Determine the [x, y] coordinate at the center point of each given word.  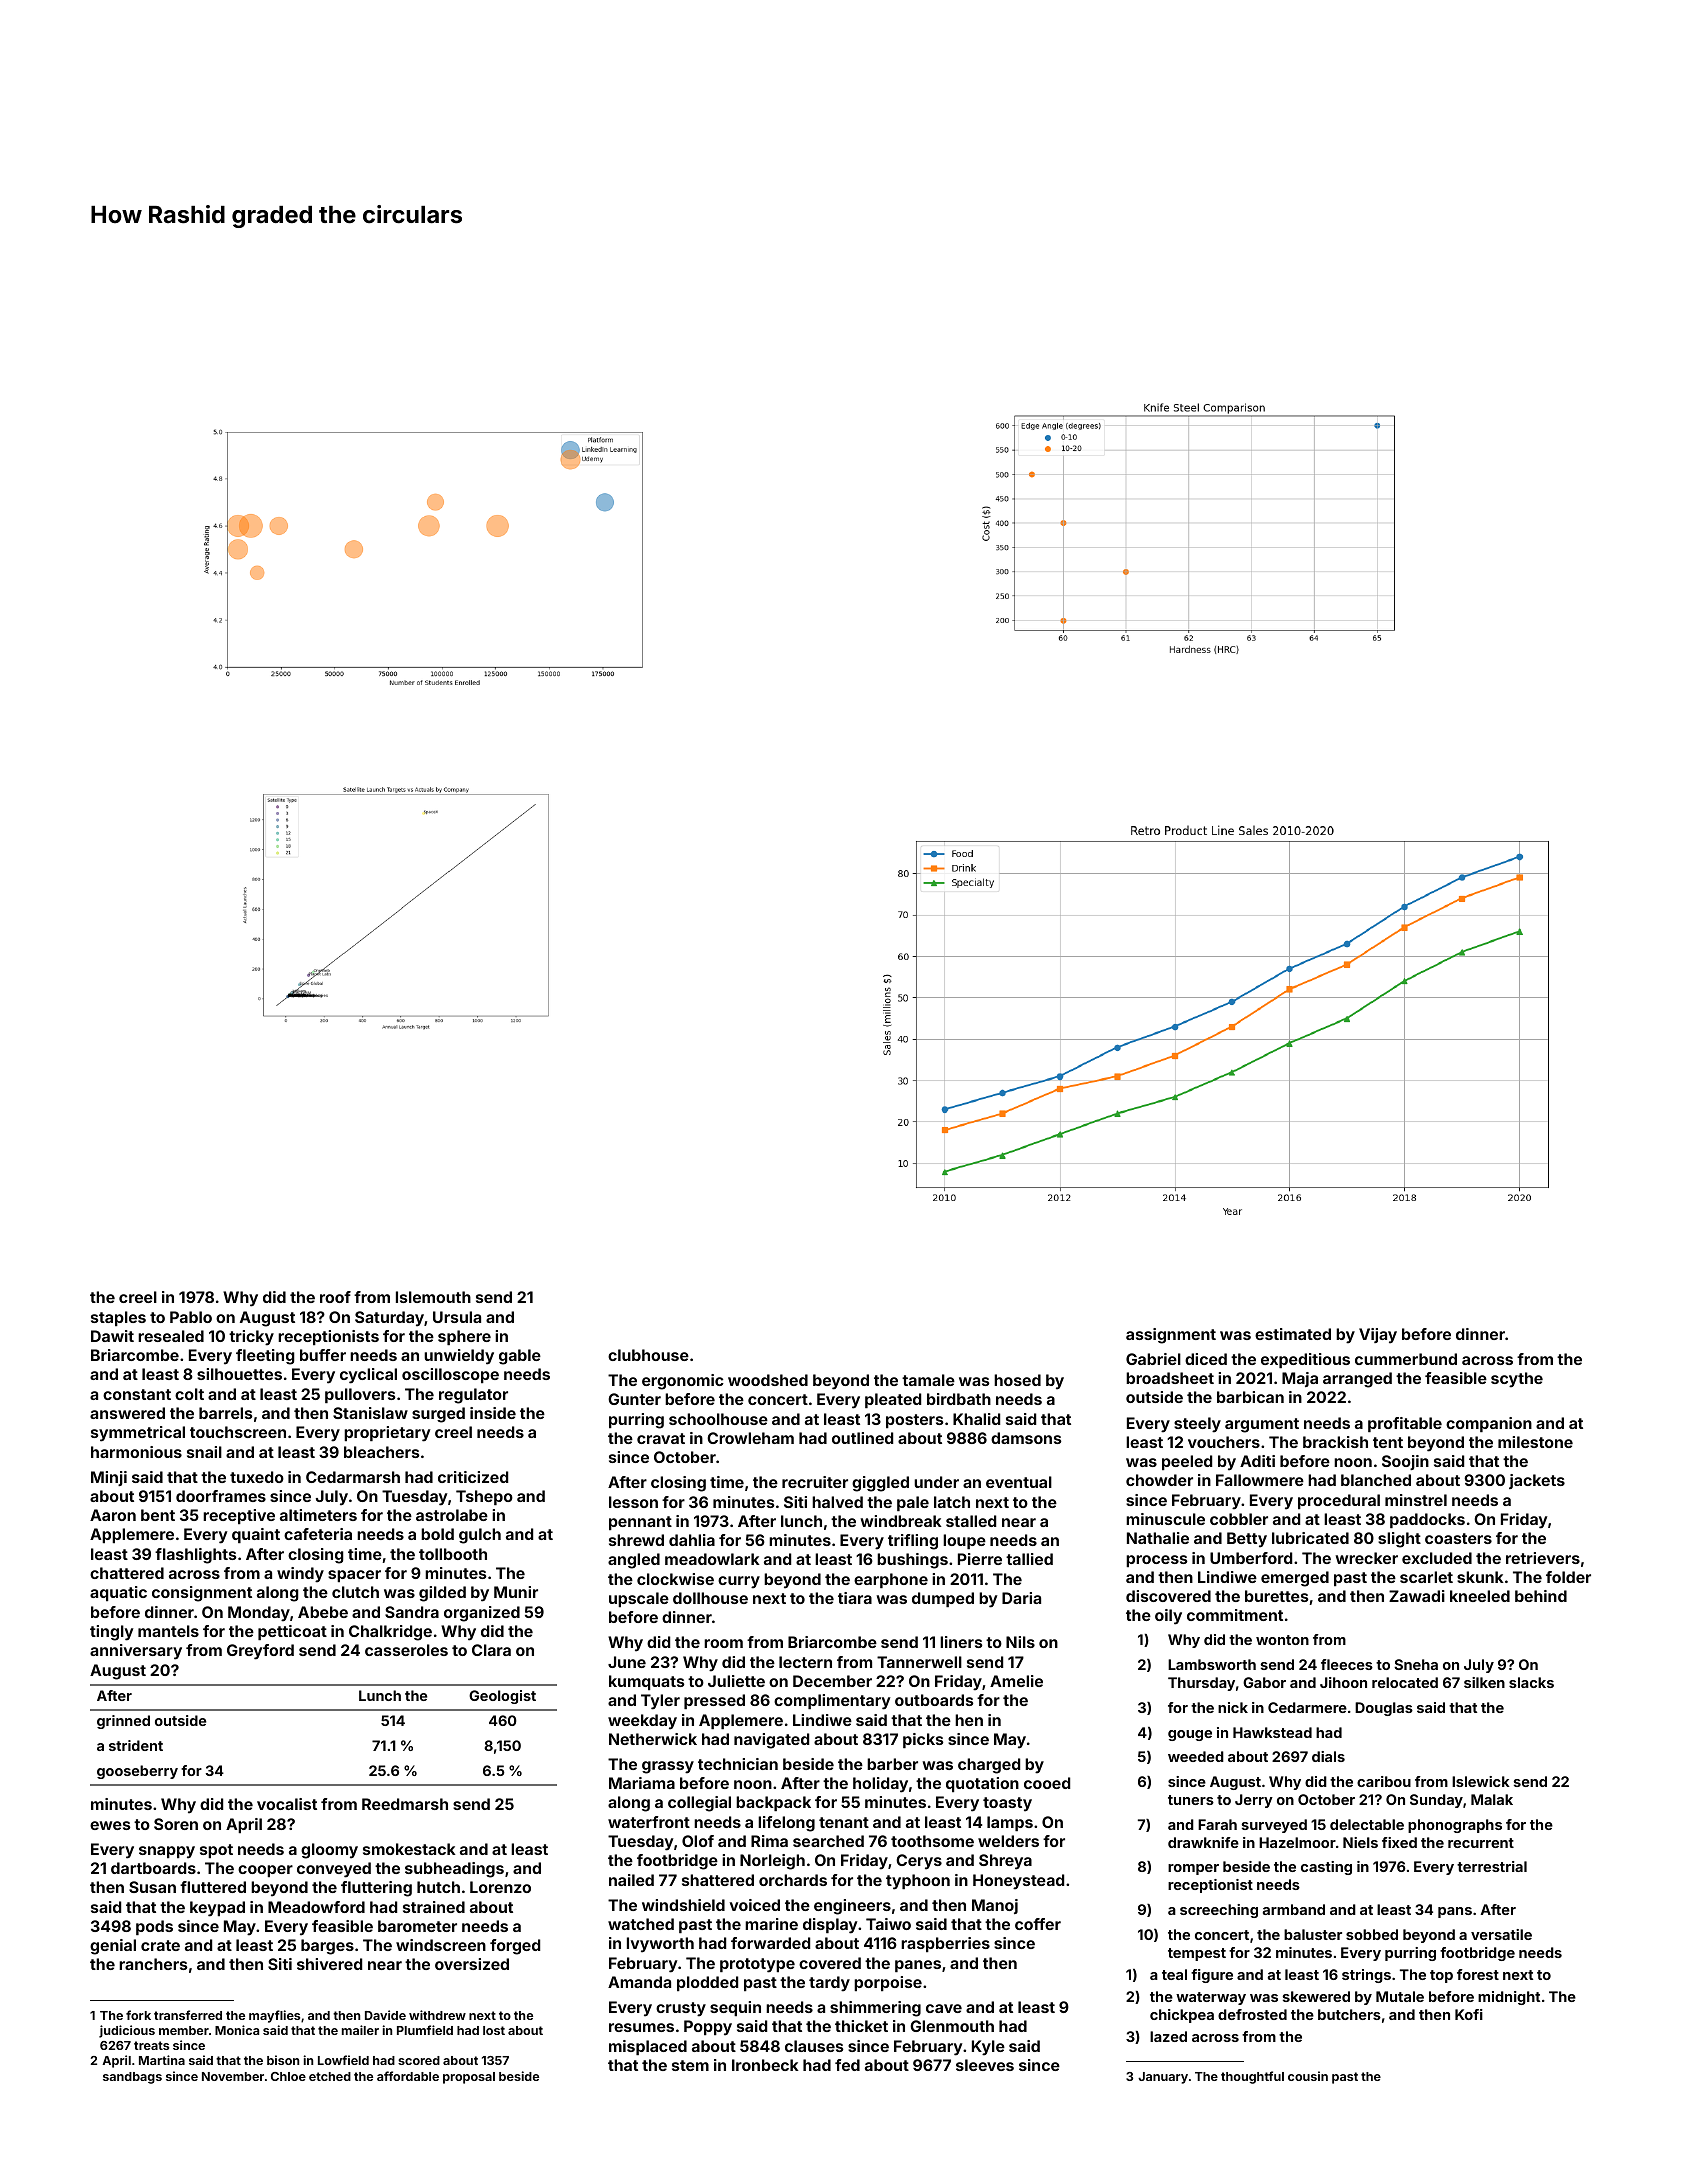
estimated [1293, 1334]
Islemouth [433, 1297]
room [723, 1643]
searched [828, 1841]
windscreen [441, 1945]
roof [335, 1297]
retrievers [1543, 1558]
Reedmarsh [405, 1804]
